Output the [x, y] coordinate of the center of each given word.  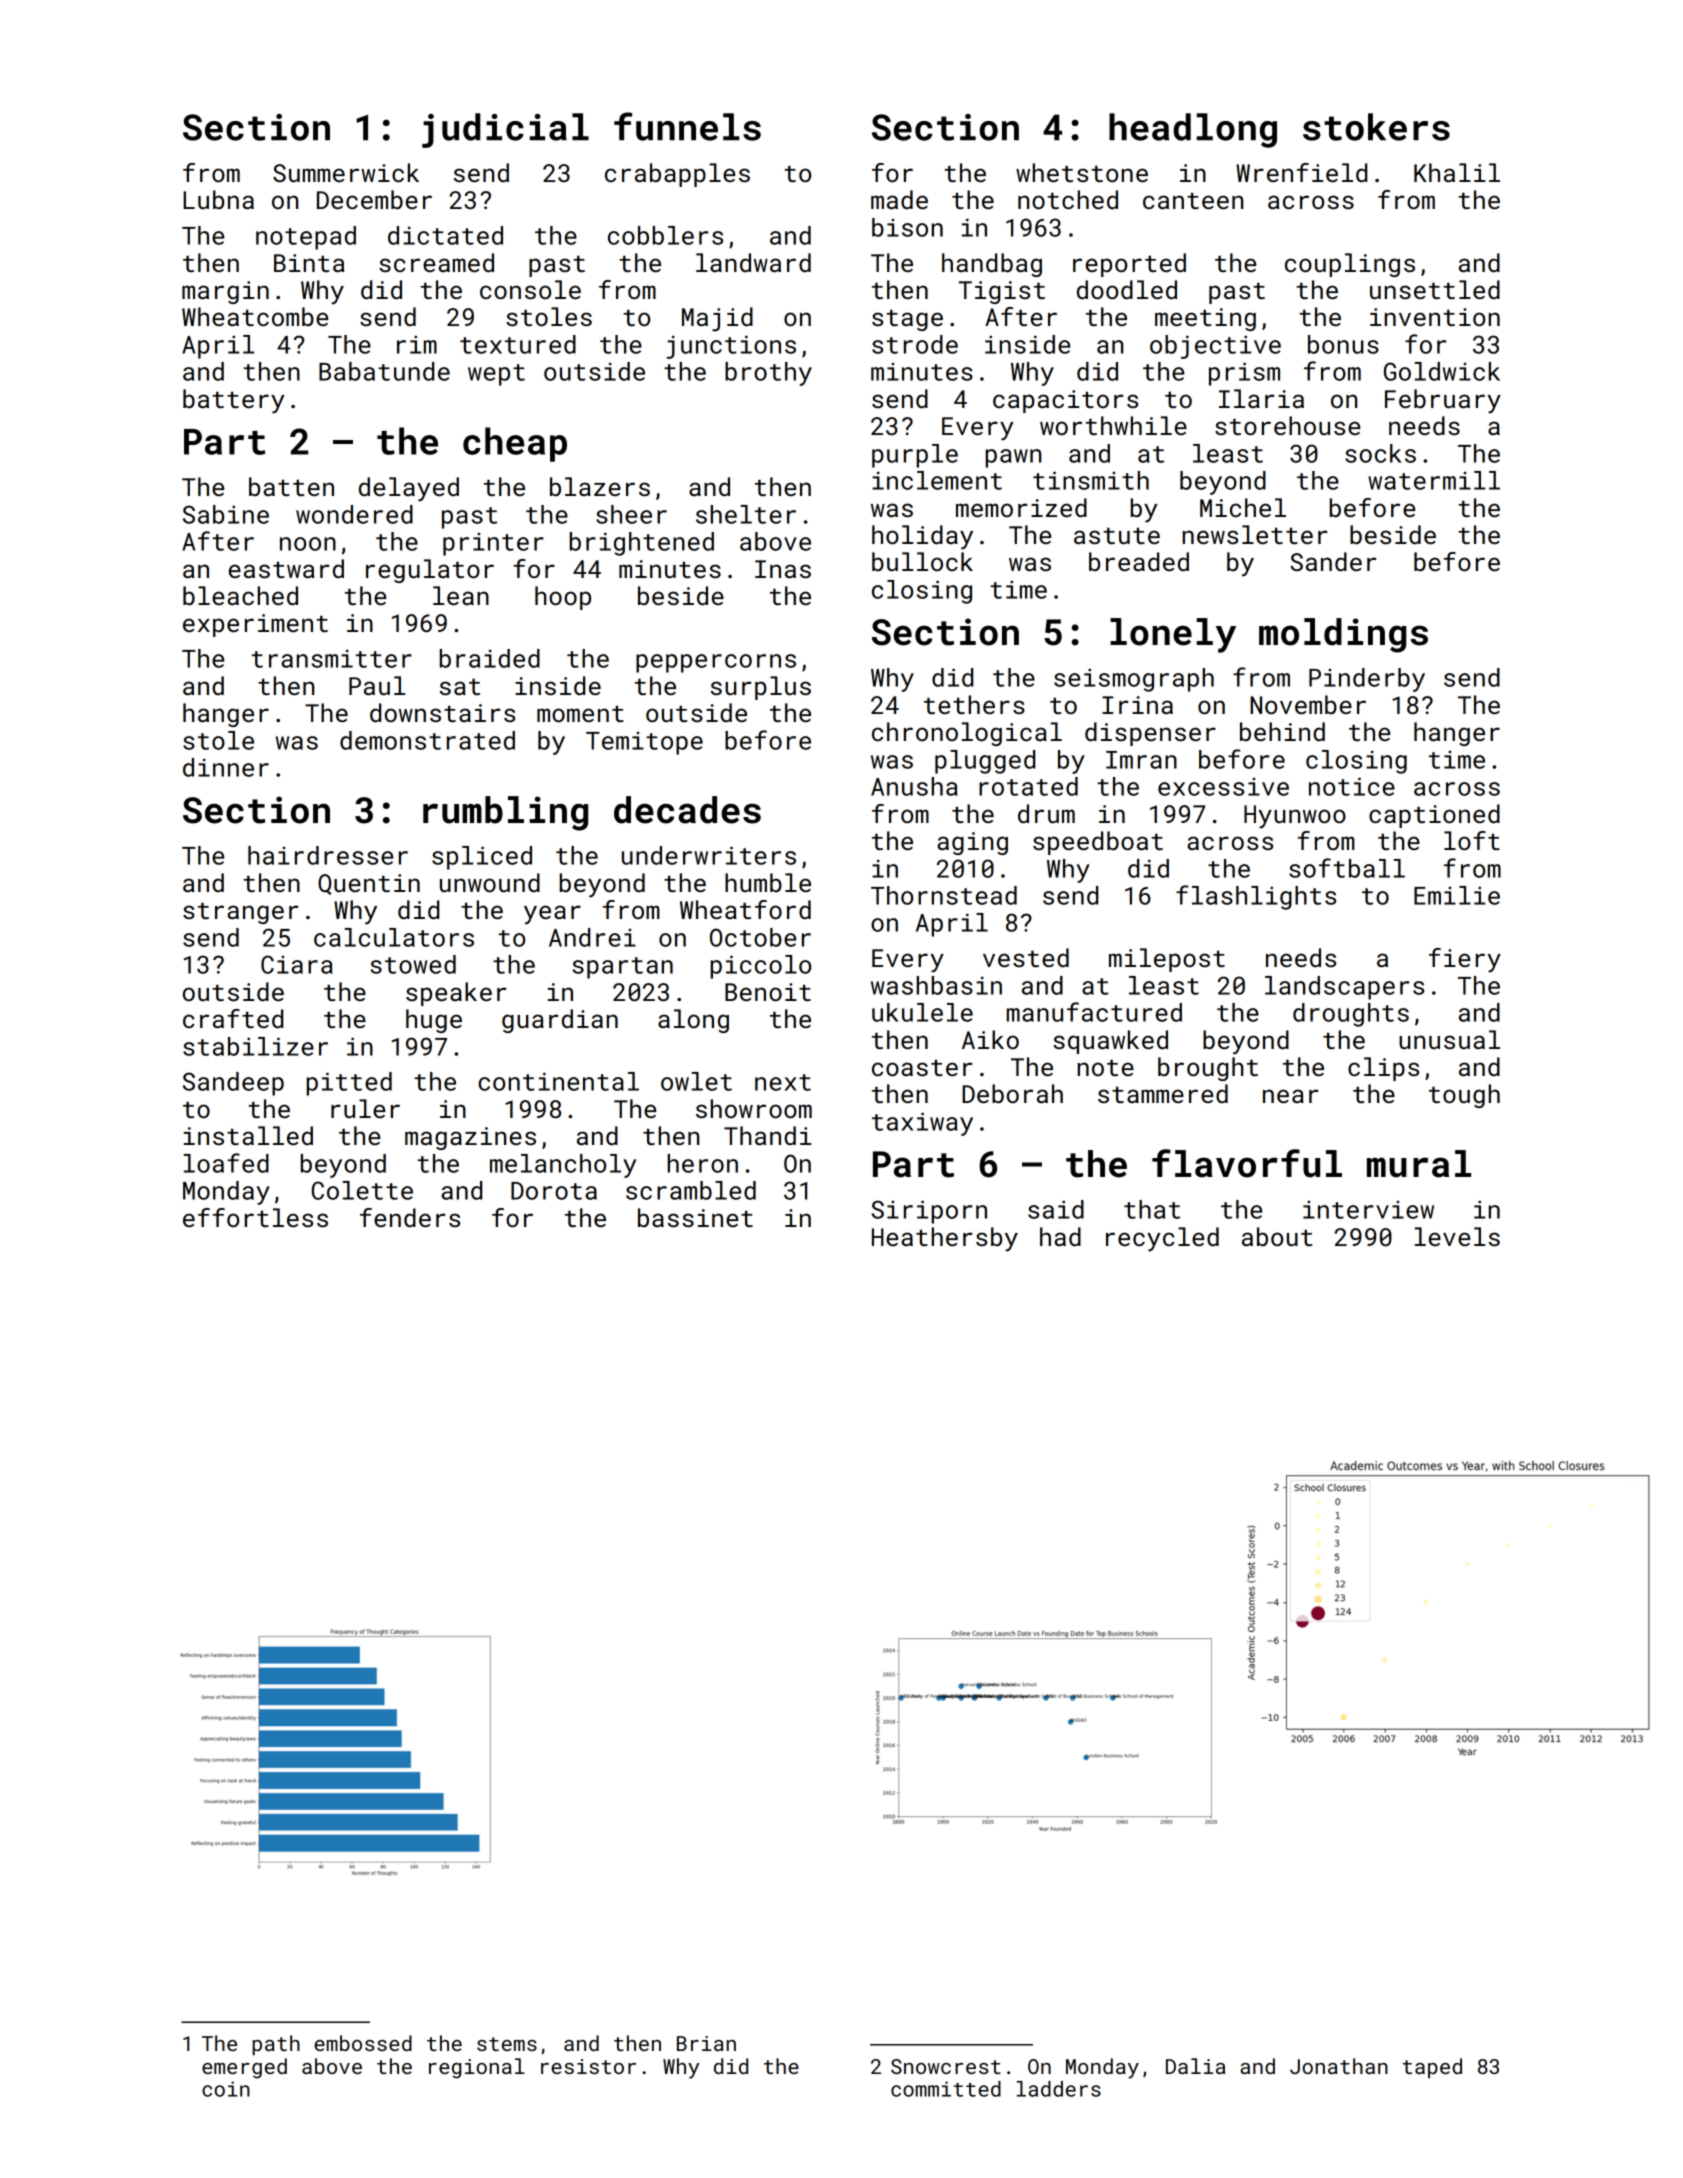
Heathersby [945, 1239]
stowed [413, 964]
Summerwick [346, 172]
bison [907, 227]
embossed [363, 2043]
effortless [255, 1217]
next [783, 1082]
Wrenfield [1301, 172]
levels [1457, 1237]
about [1277, 1236]
